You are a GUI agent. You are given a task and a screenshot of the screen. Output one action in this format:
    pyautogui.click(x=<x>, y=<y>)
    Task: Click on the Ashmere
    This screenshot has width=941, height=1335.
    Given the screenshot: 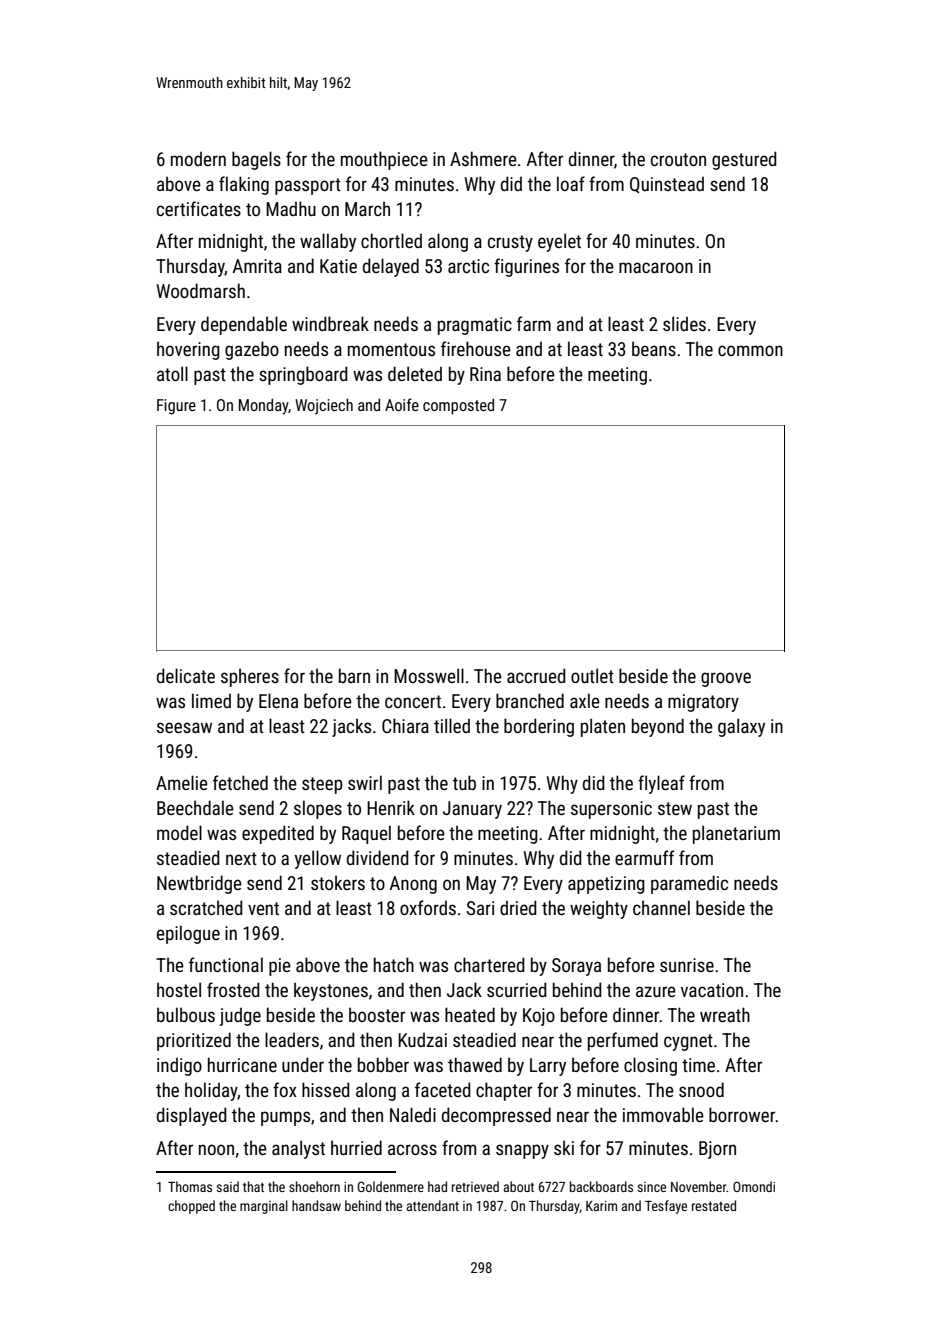 What is the action you would take?
    pyautogui.click(x=483, y=158)
